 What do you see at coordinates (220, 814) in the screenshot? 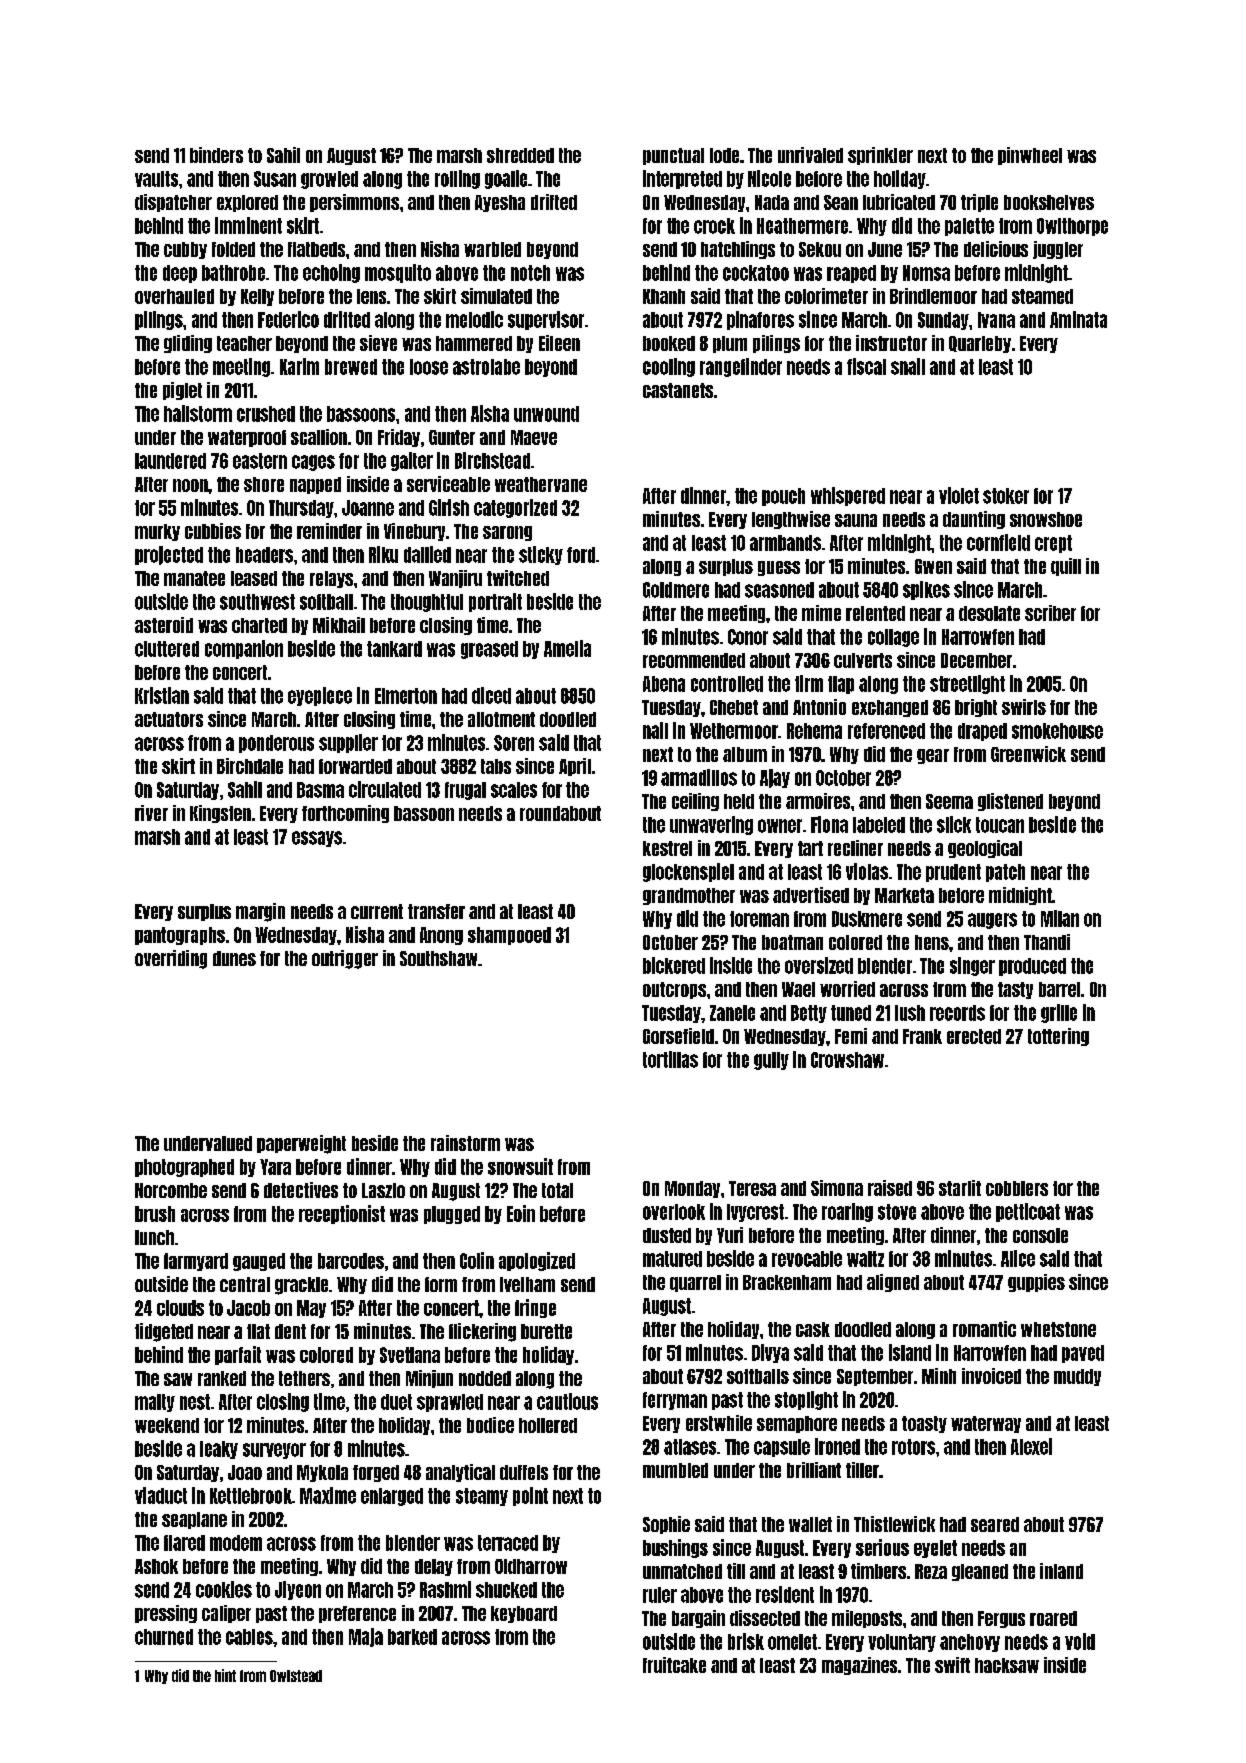
I see `Kingsfen` at bounding box center [220, 814].
